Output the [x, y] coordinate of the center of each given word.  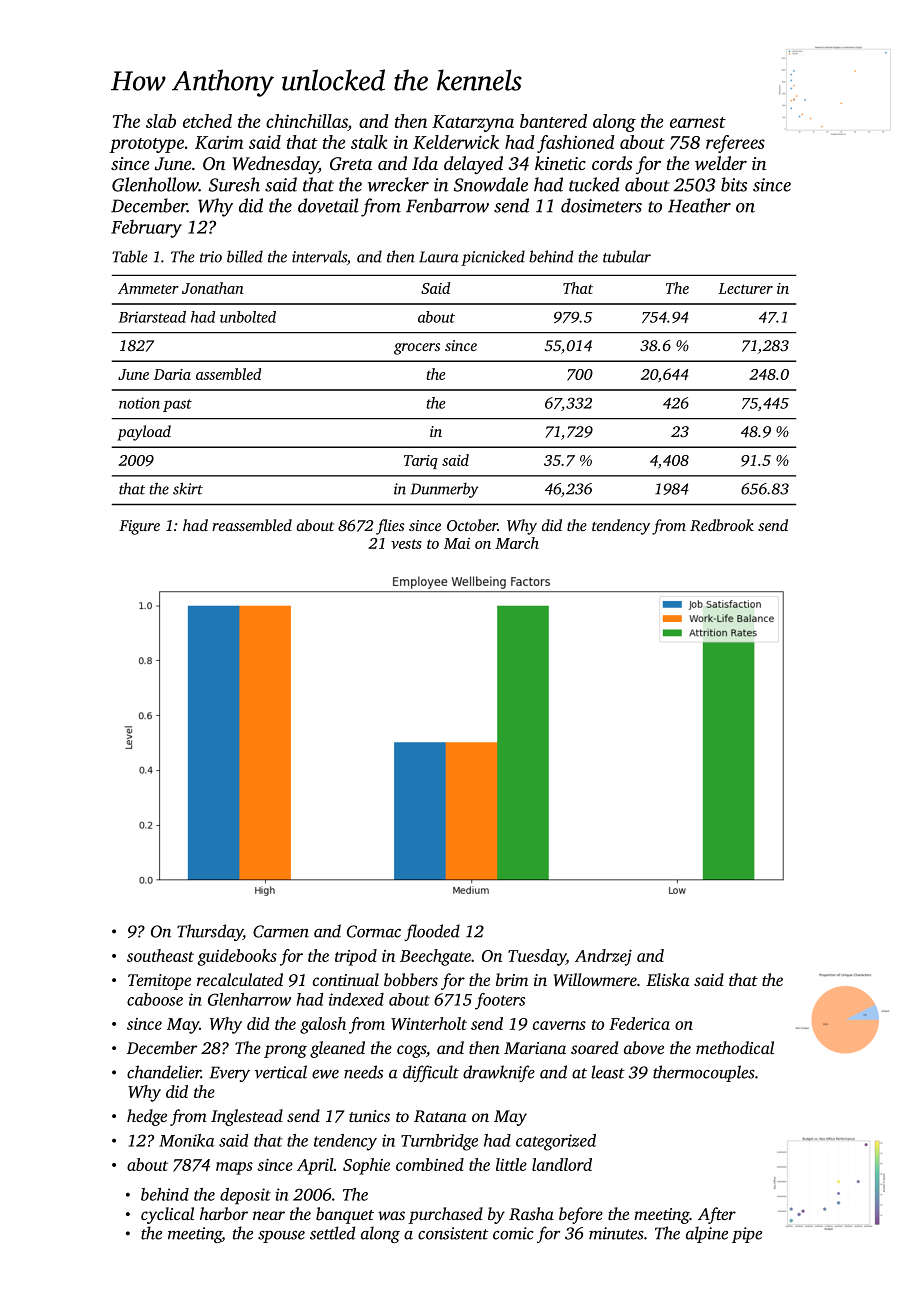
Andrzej [603, 957]
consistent [453, 1233]
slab [161, 121]
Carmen [281, 931]
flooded [432, 932]
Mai [457, 543]
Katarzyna [473, 123]
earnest [698, 122]
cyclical [167, 1215]
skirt [188, 488]
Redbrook [722, 525]
